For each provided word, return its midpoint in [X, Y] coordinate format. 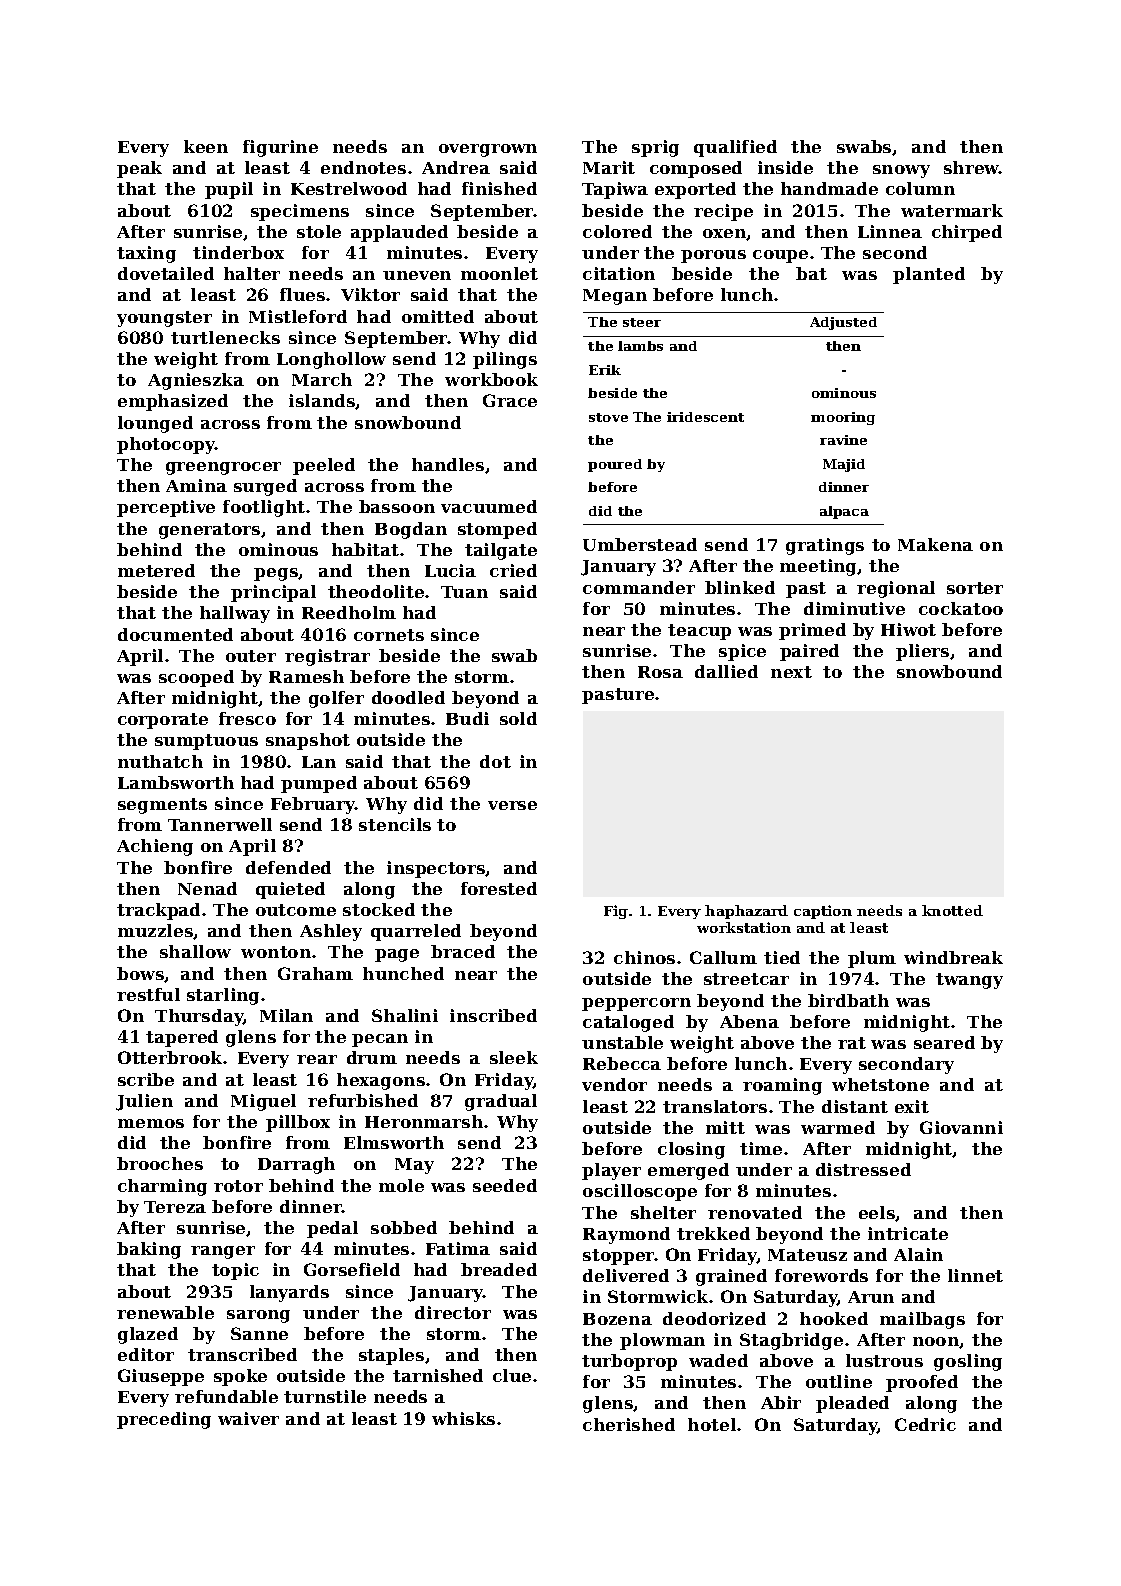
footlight [264, 508]
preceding [164, 1420]
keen [206, 146]
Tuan [464, 592]
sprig [655, 148]
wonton [276, 952]
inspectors [436, 869]
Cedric [925, 1424]
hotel [712, 1424]
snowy [901, 171]
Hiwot [908, 629]
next [791, 672]
